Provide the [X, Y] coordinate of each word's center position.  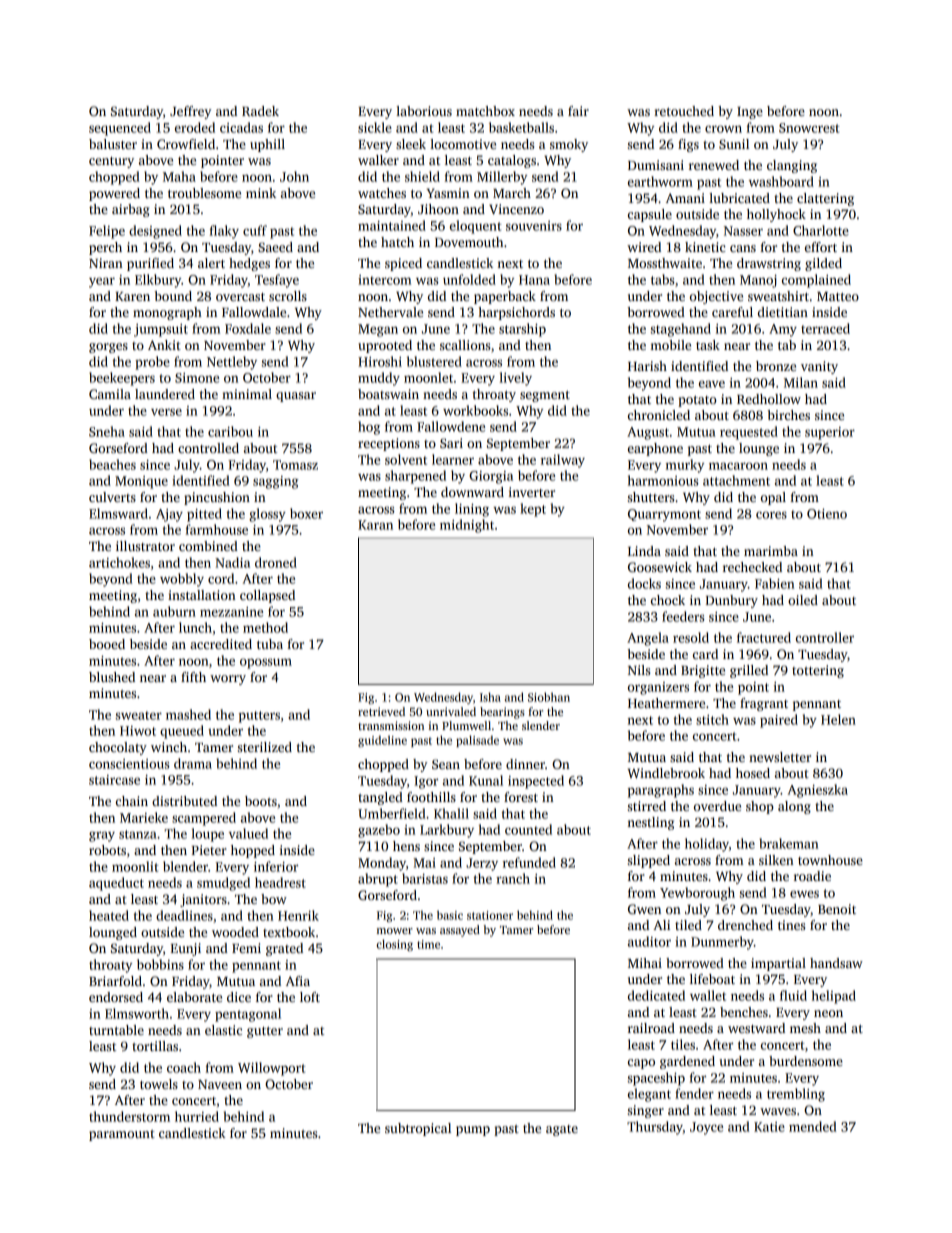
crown [723, 129]
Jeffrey [190, 112]
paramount [122, 1135]
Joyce [706, 1128]
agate [562, 1130]
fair [578, 111]
